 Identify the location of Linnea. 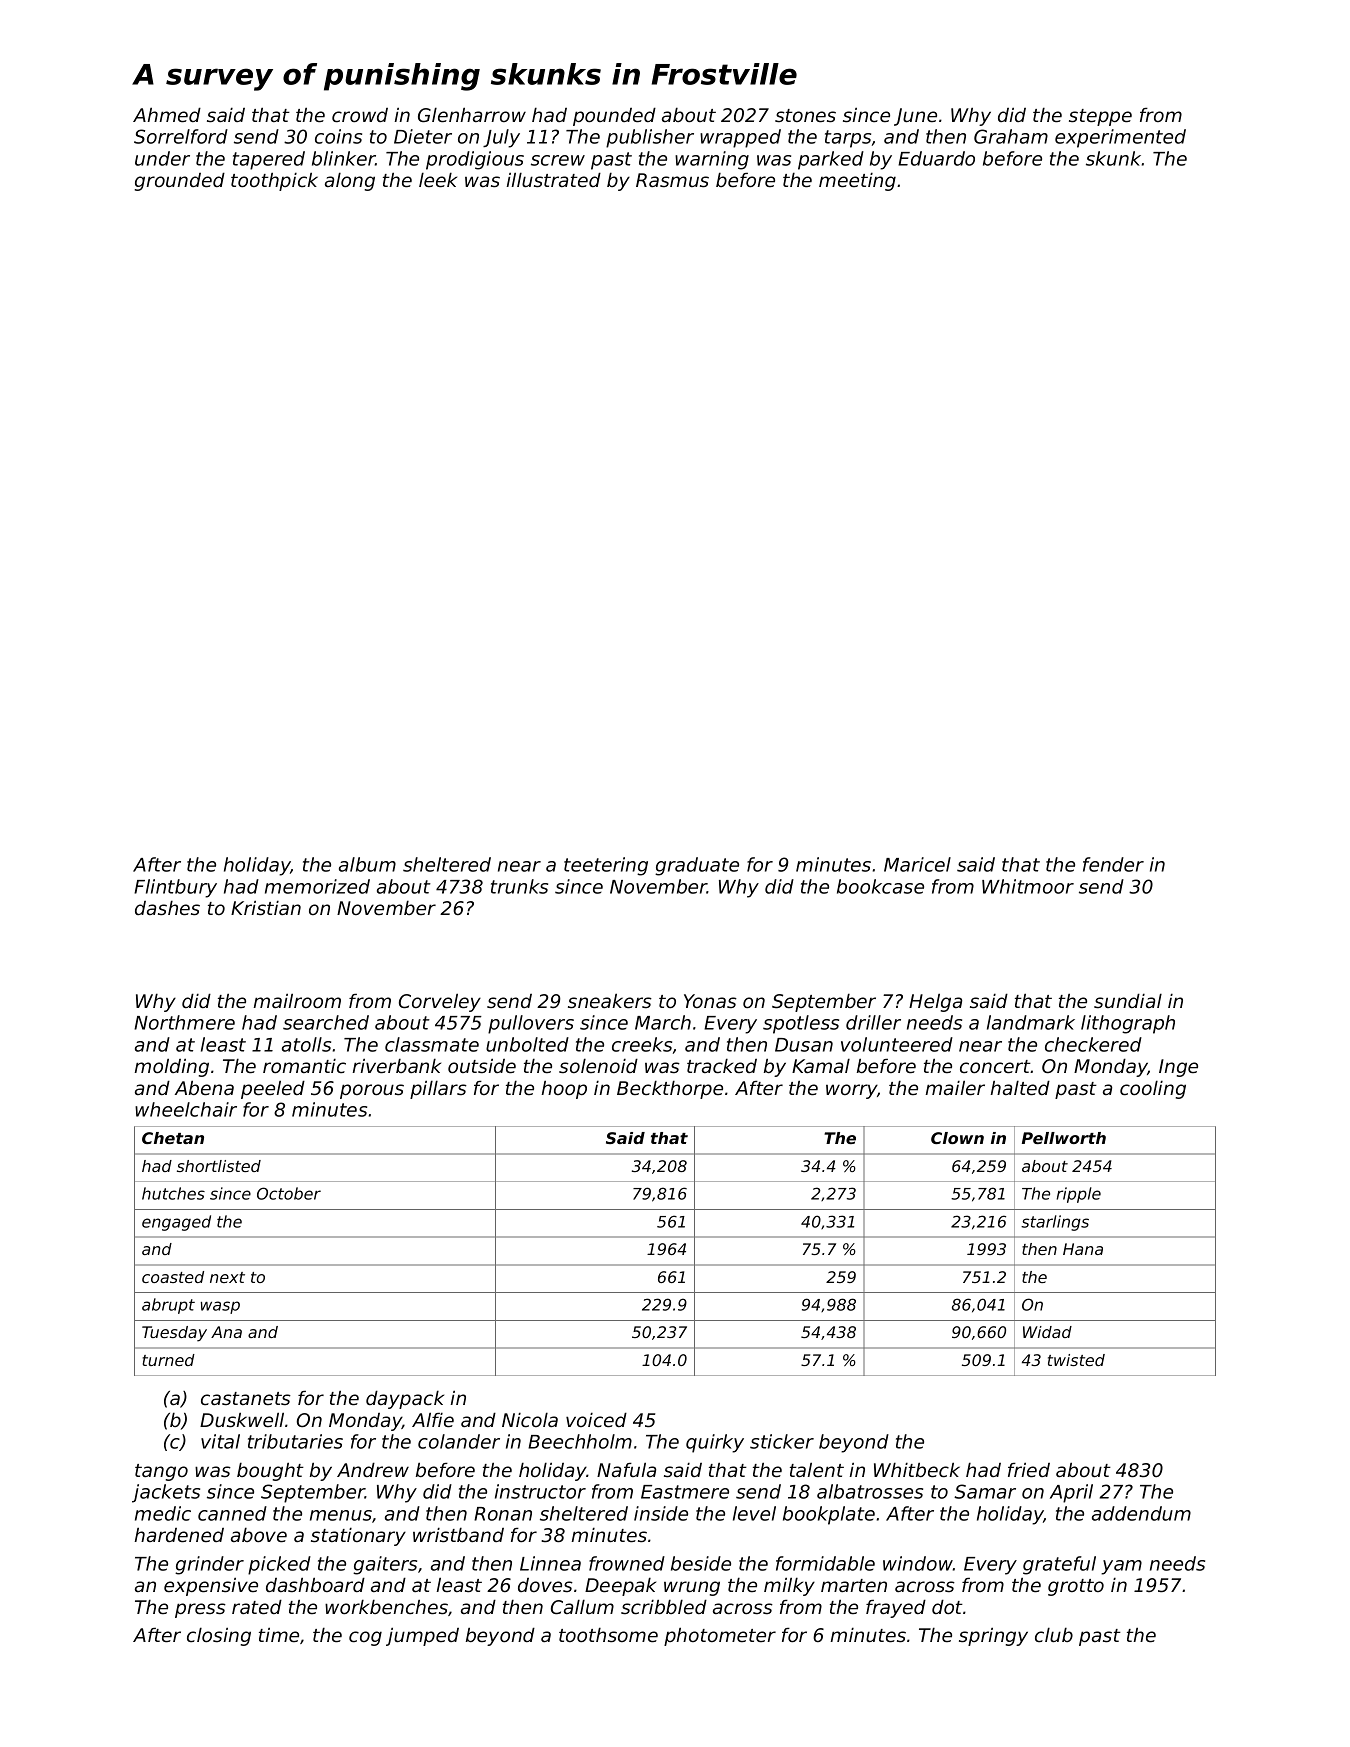
(550, 1563).
